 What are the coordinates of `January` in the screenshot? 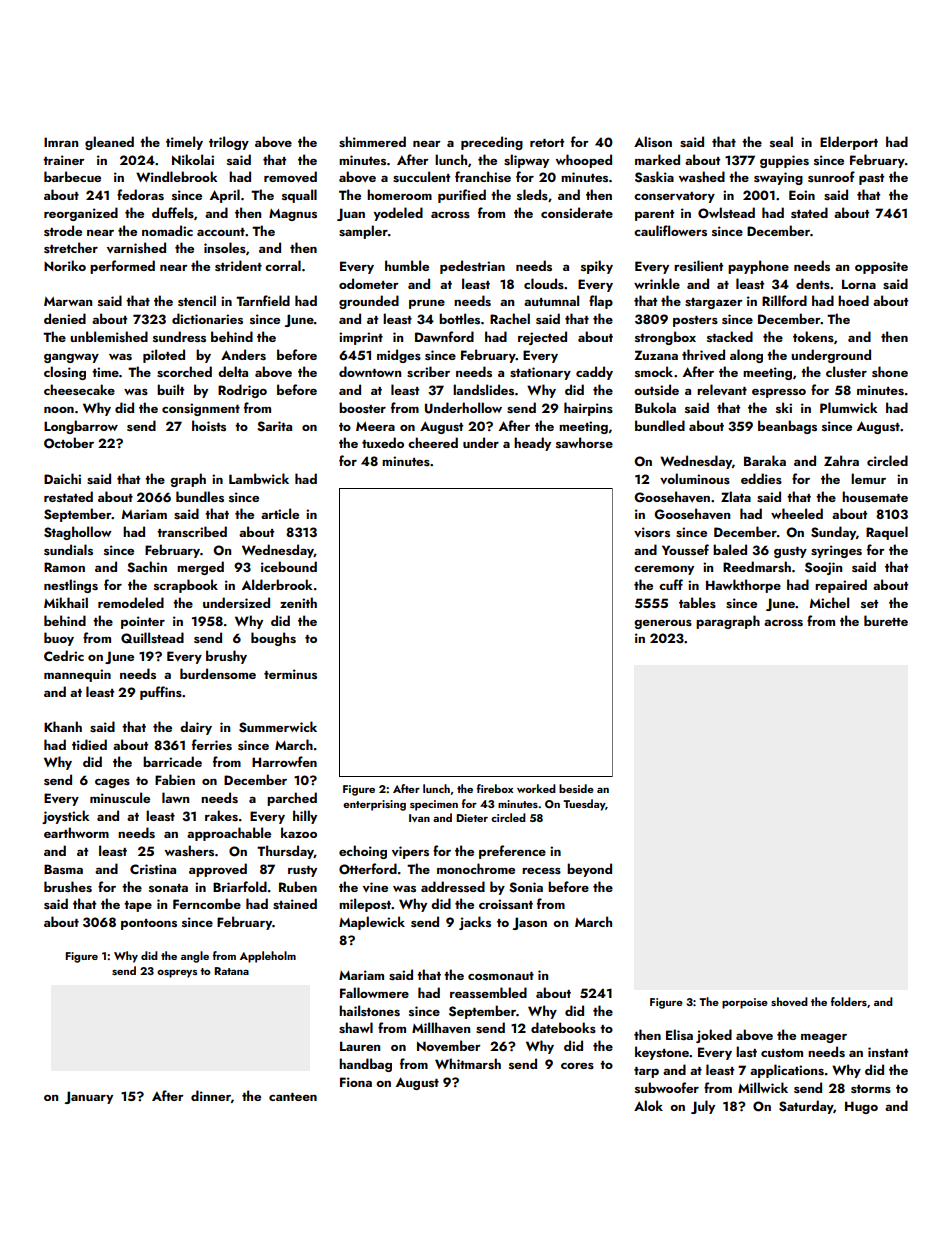 It's located at (88, 1097).
